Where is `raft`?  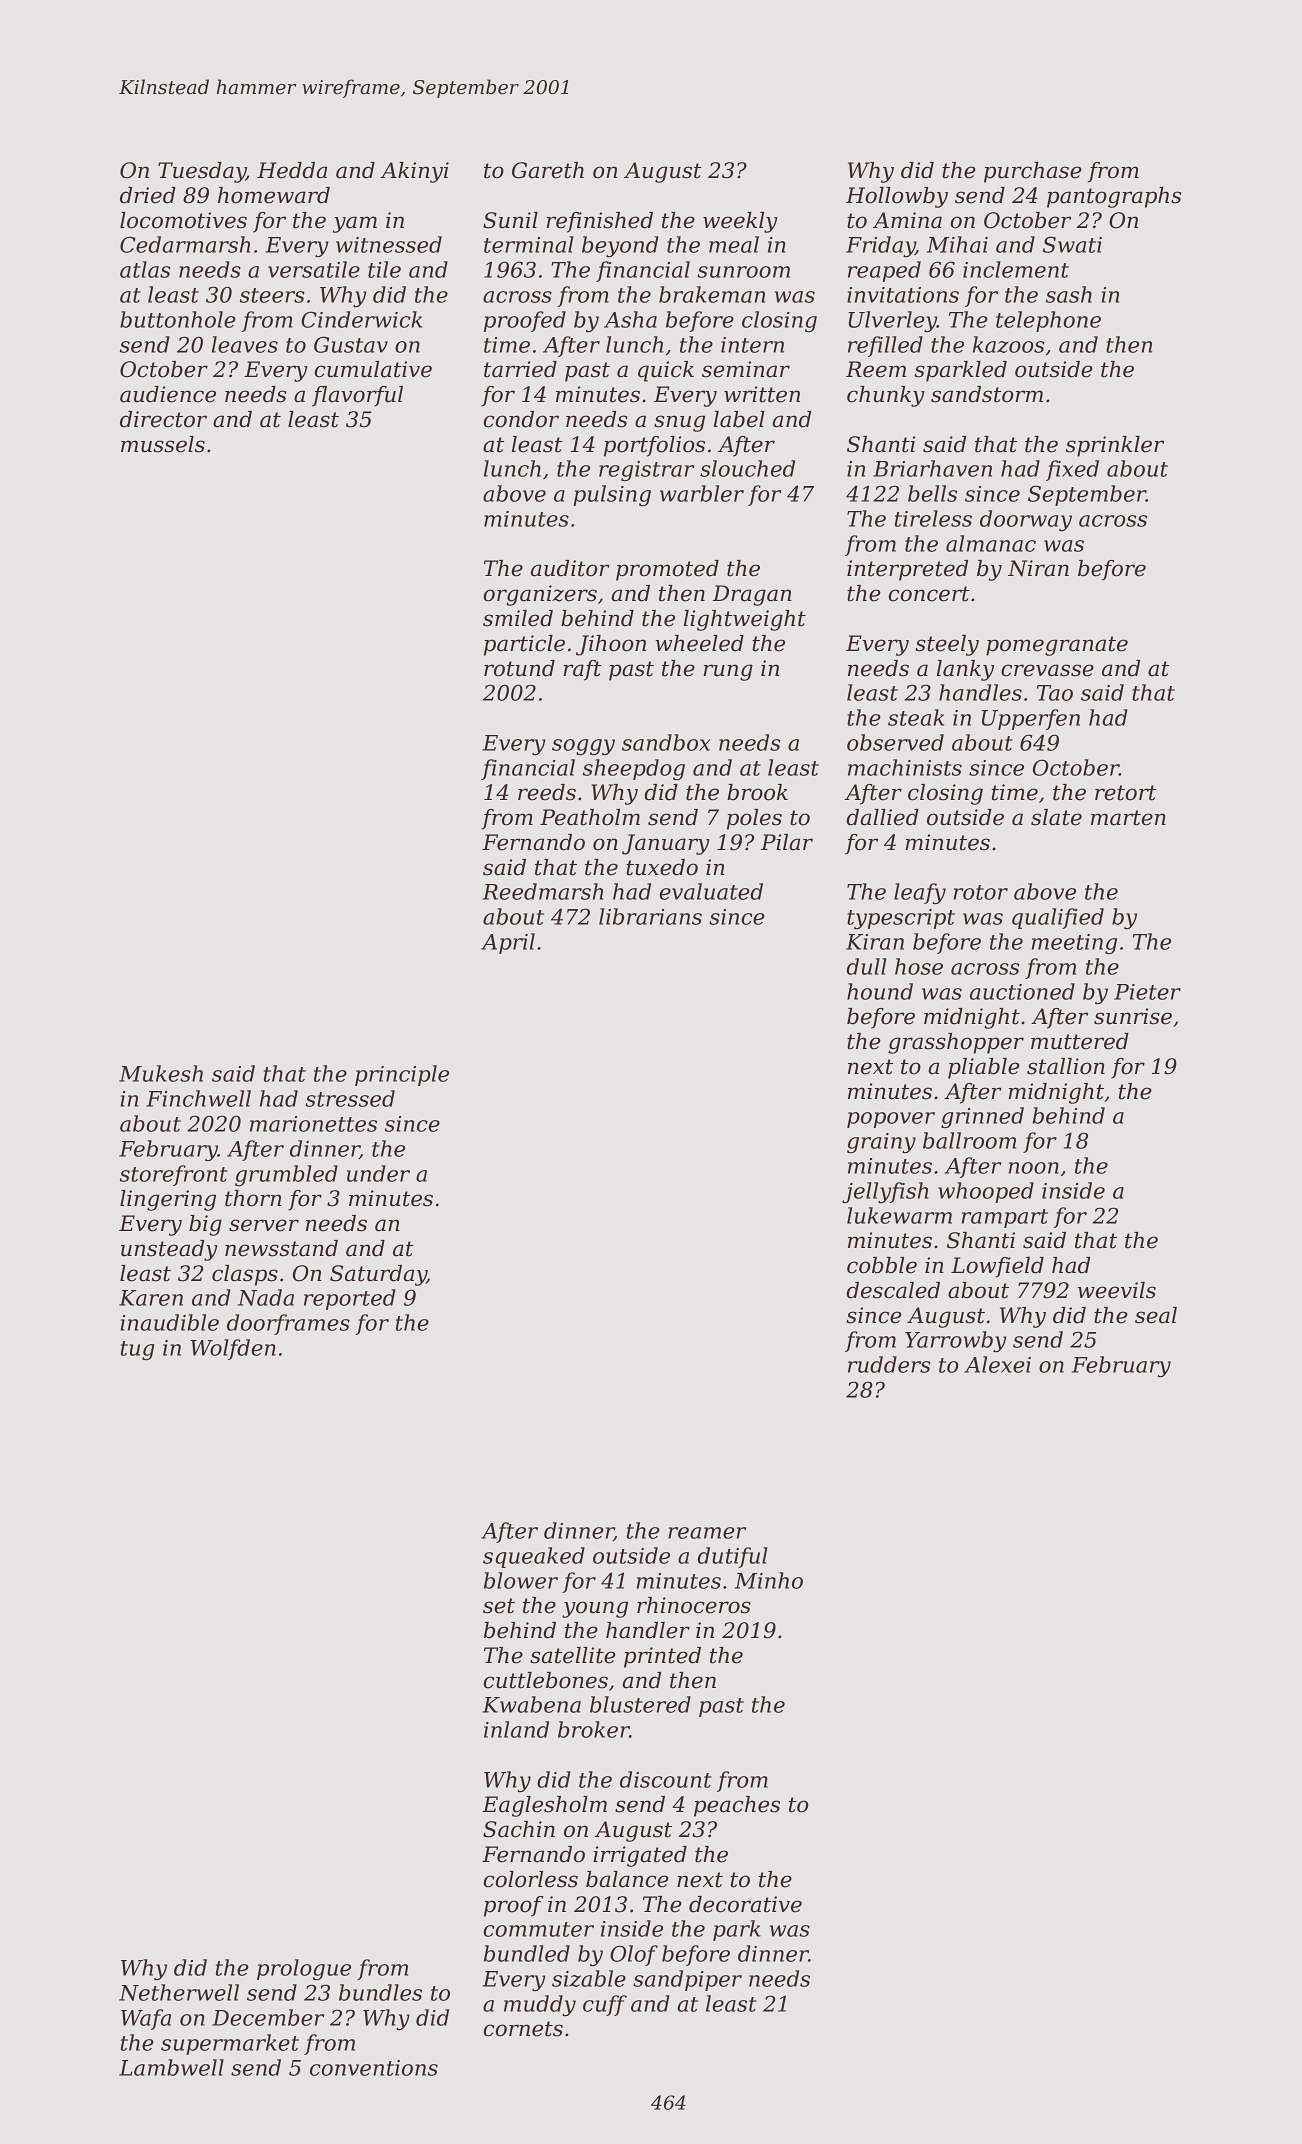 raft is located at coordinates (582, 670).
